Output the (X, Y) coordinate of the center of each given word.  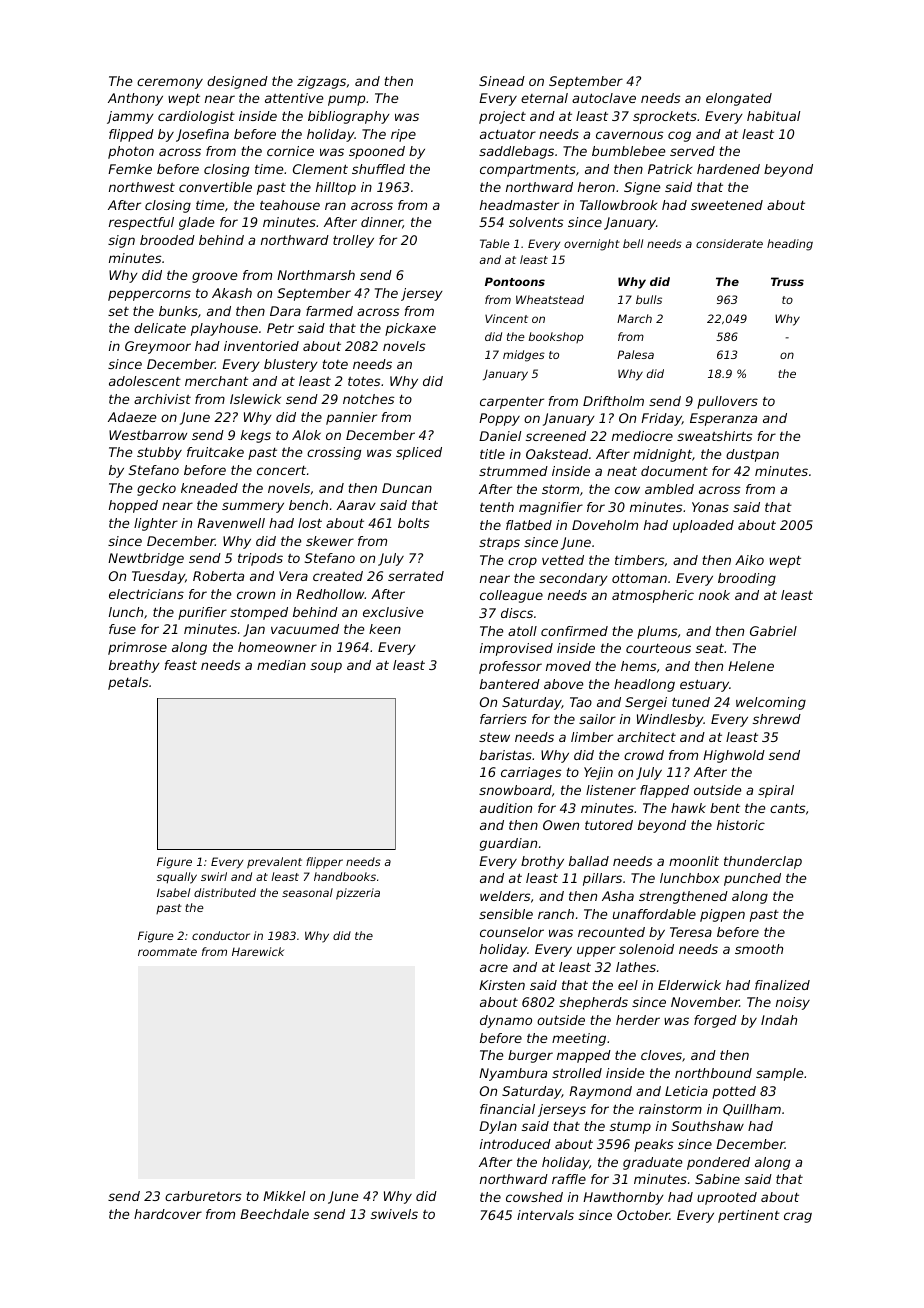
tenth (497, 507)
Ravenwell (231, 523)
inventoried (261, 346)
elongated (739, 99)
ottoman (639, 578)
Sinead (502, 81)
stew (494, 737)
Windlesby (670, 720)
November (705, 1002)
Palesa (635, 354)
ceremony (170, 83)
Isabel (173, 892)
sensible (506, 914)
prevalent (274, 863)
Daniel (500, 436)
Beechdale (274, 1214)
